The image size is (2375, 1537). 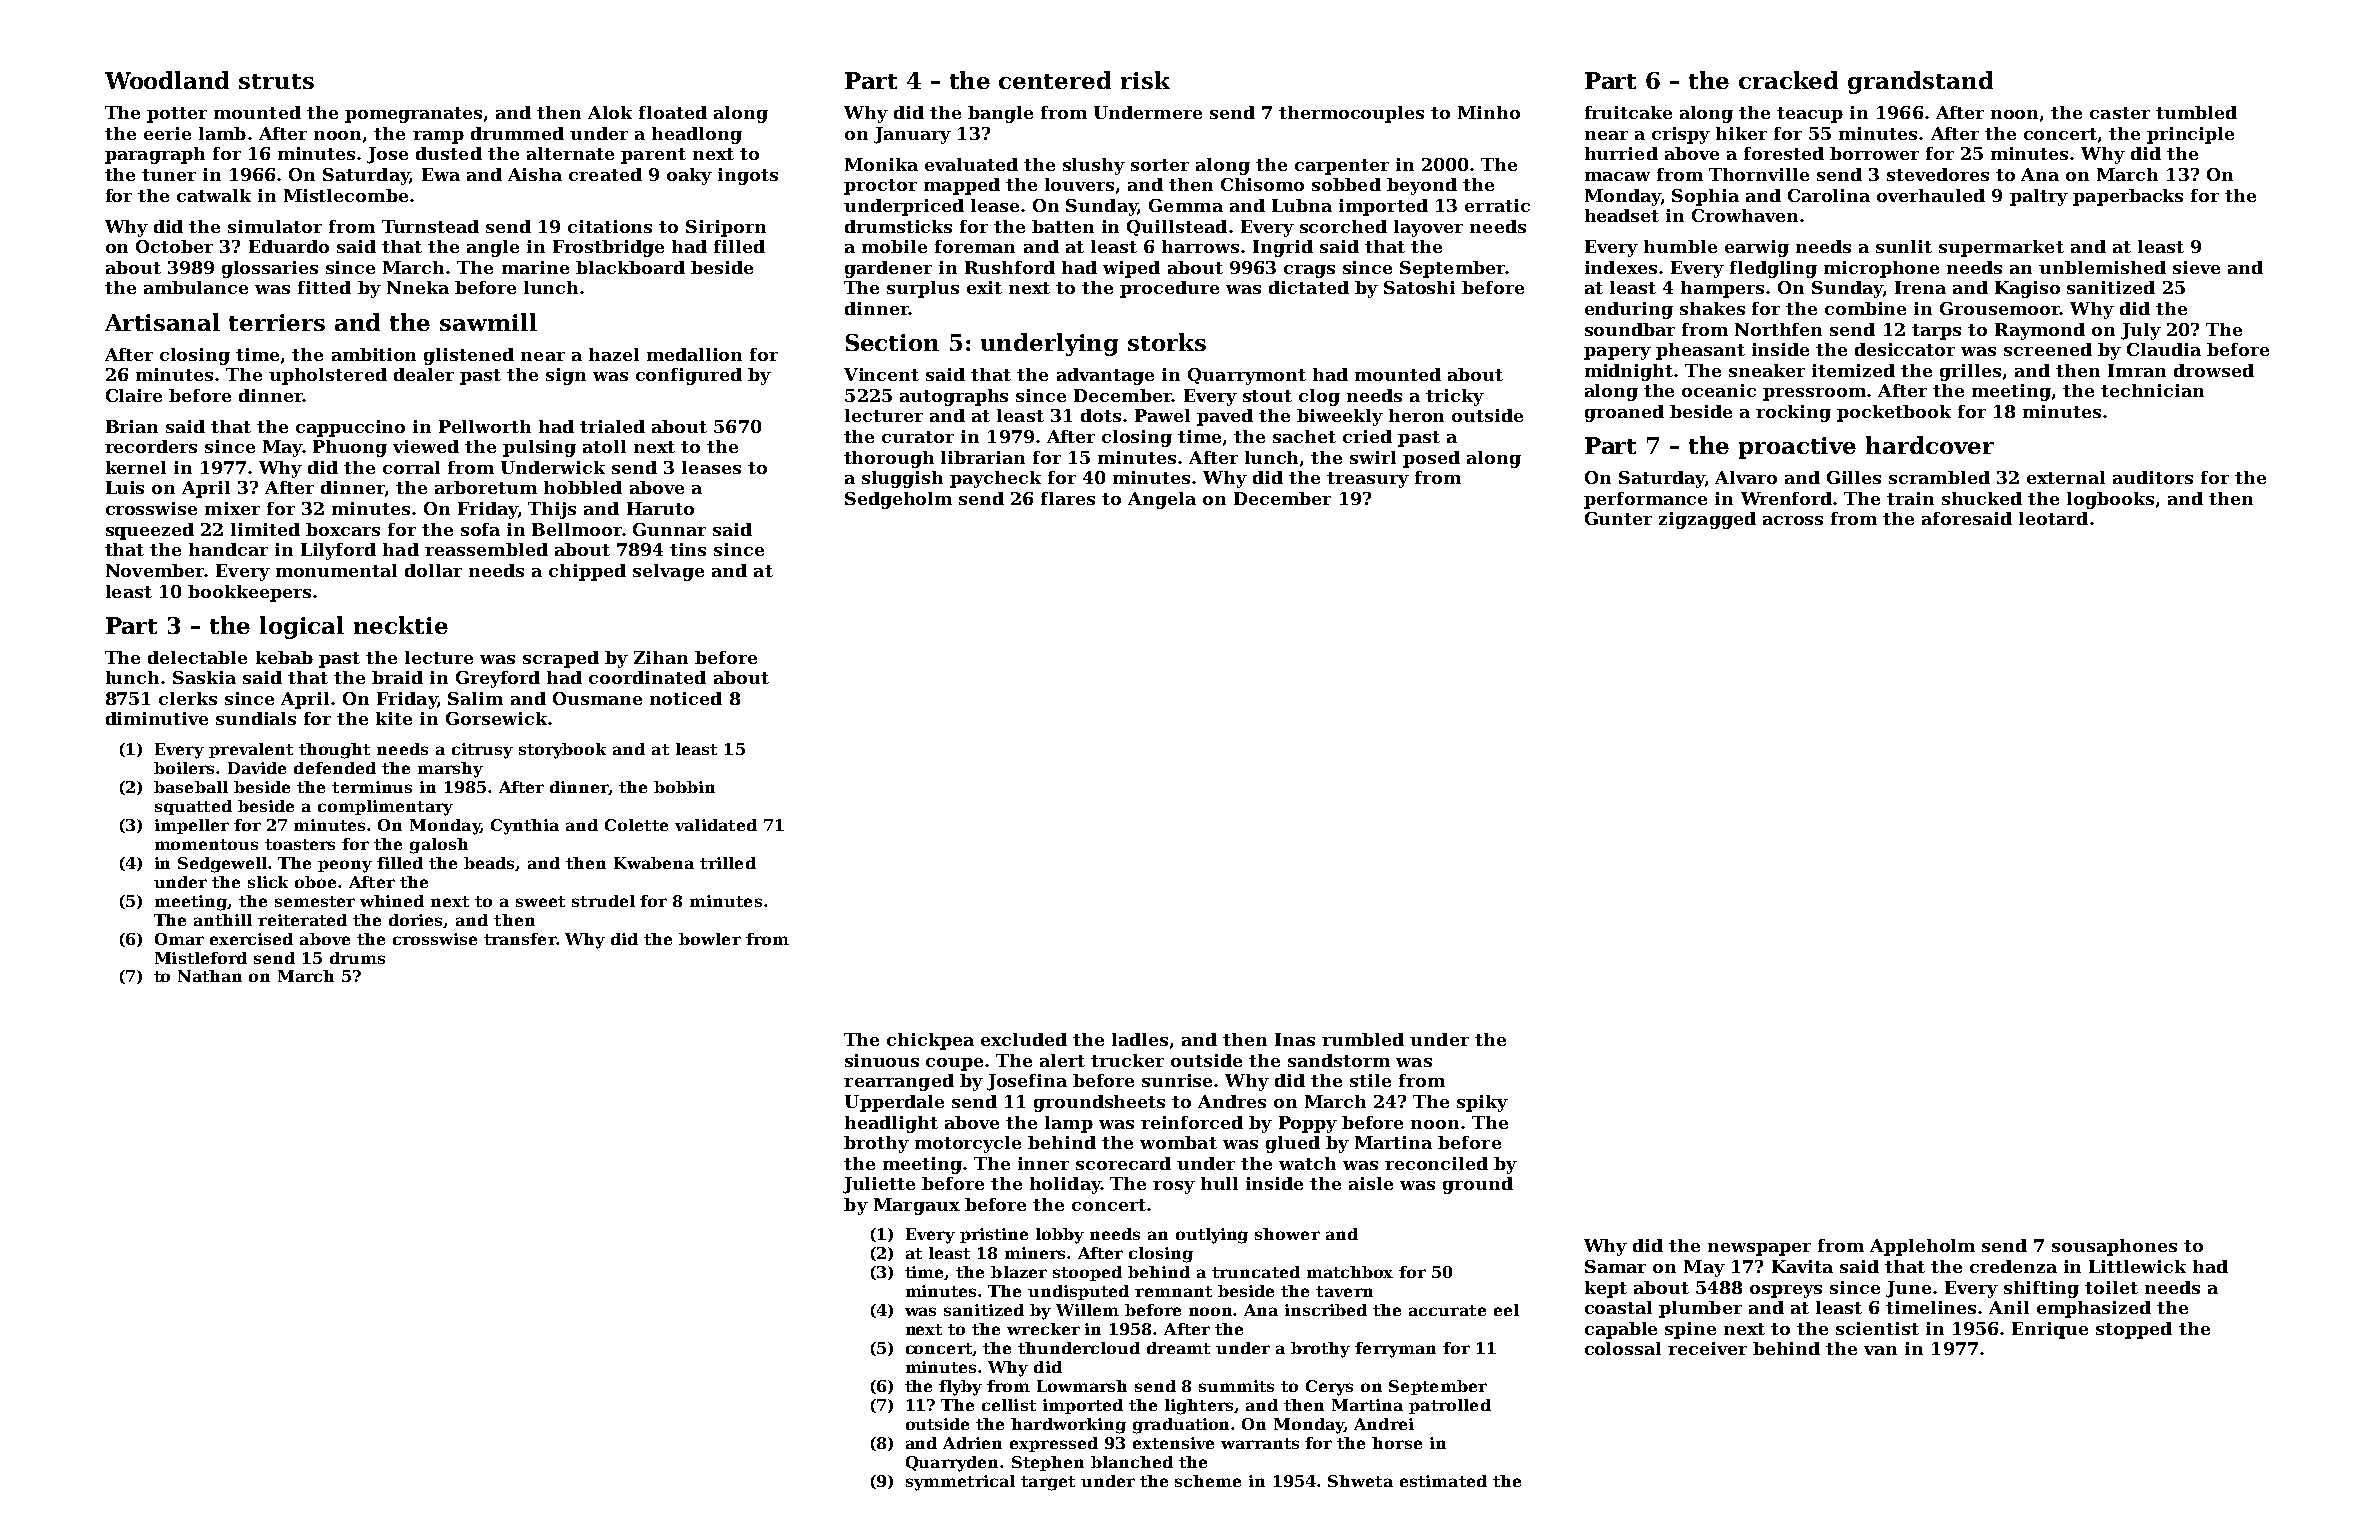 I want to click on Mistlecombe, so click(x=346, y=195).
